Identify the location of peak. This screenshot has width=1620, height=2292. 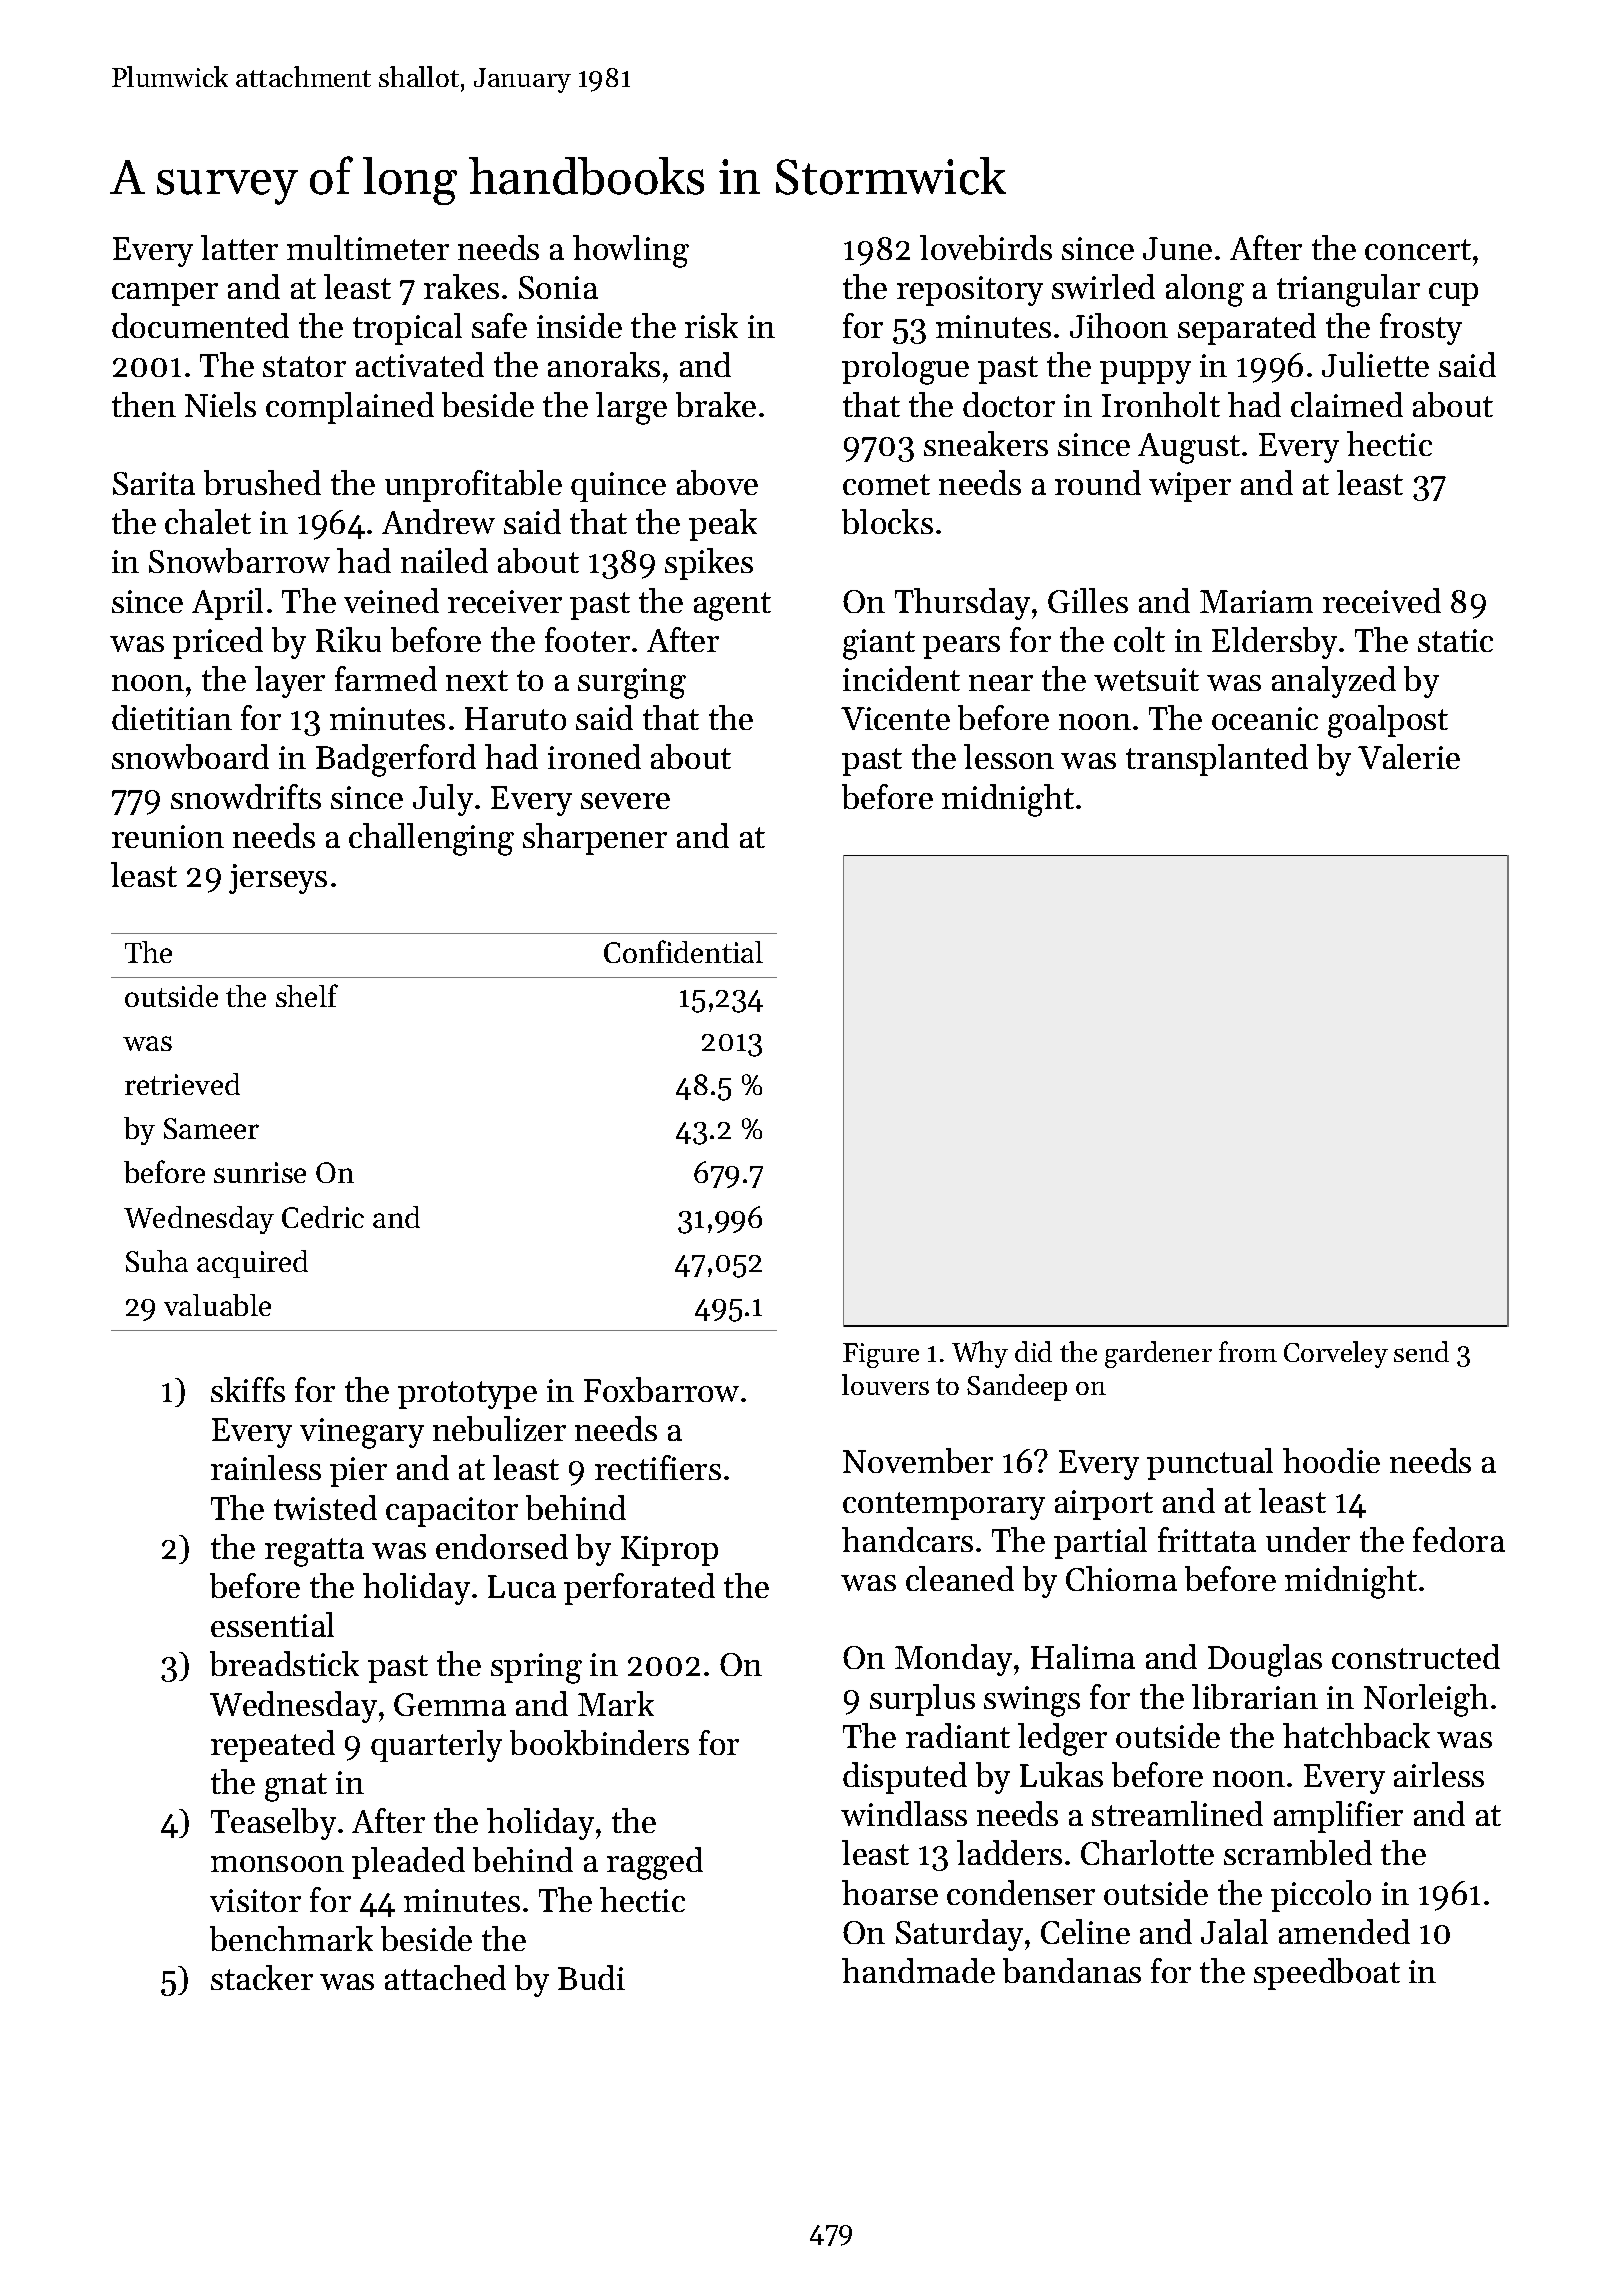
(723, 525).
